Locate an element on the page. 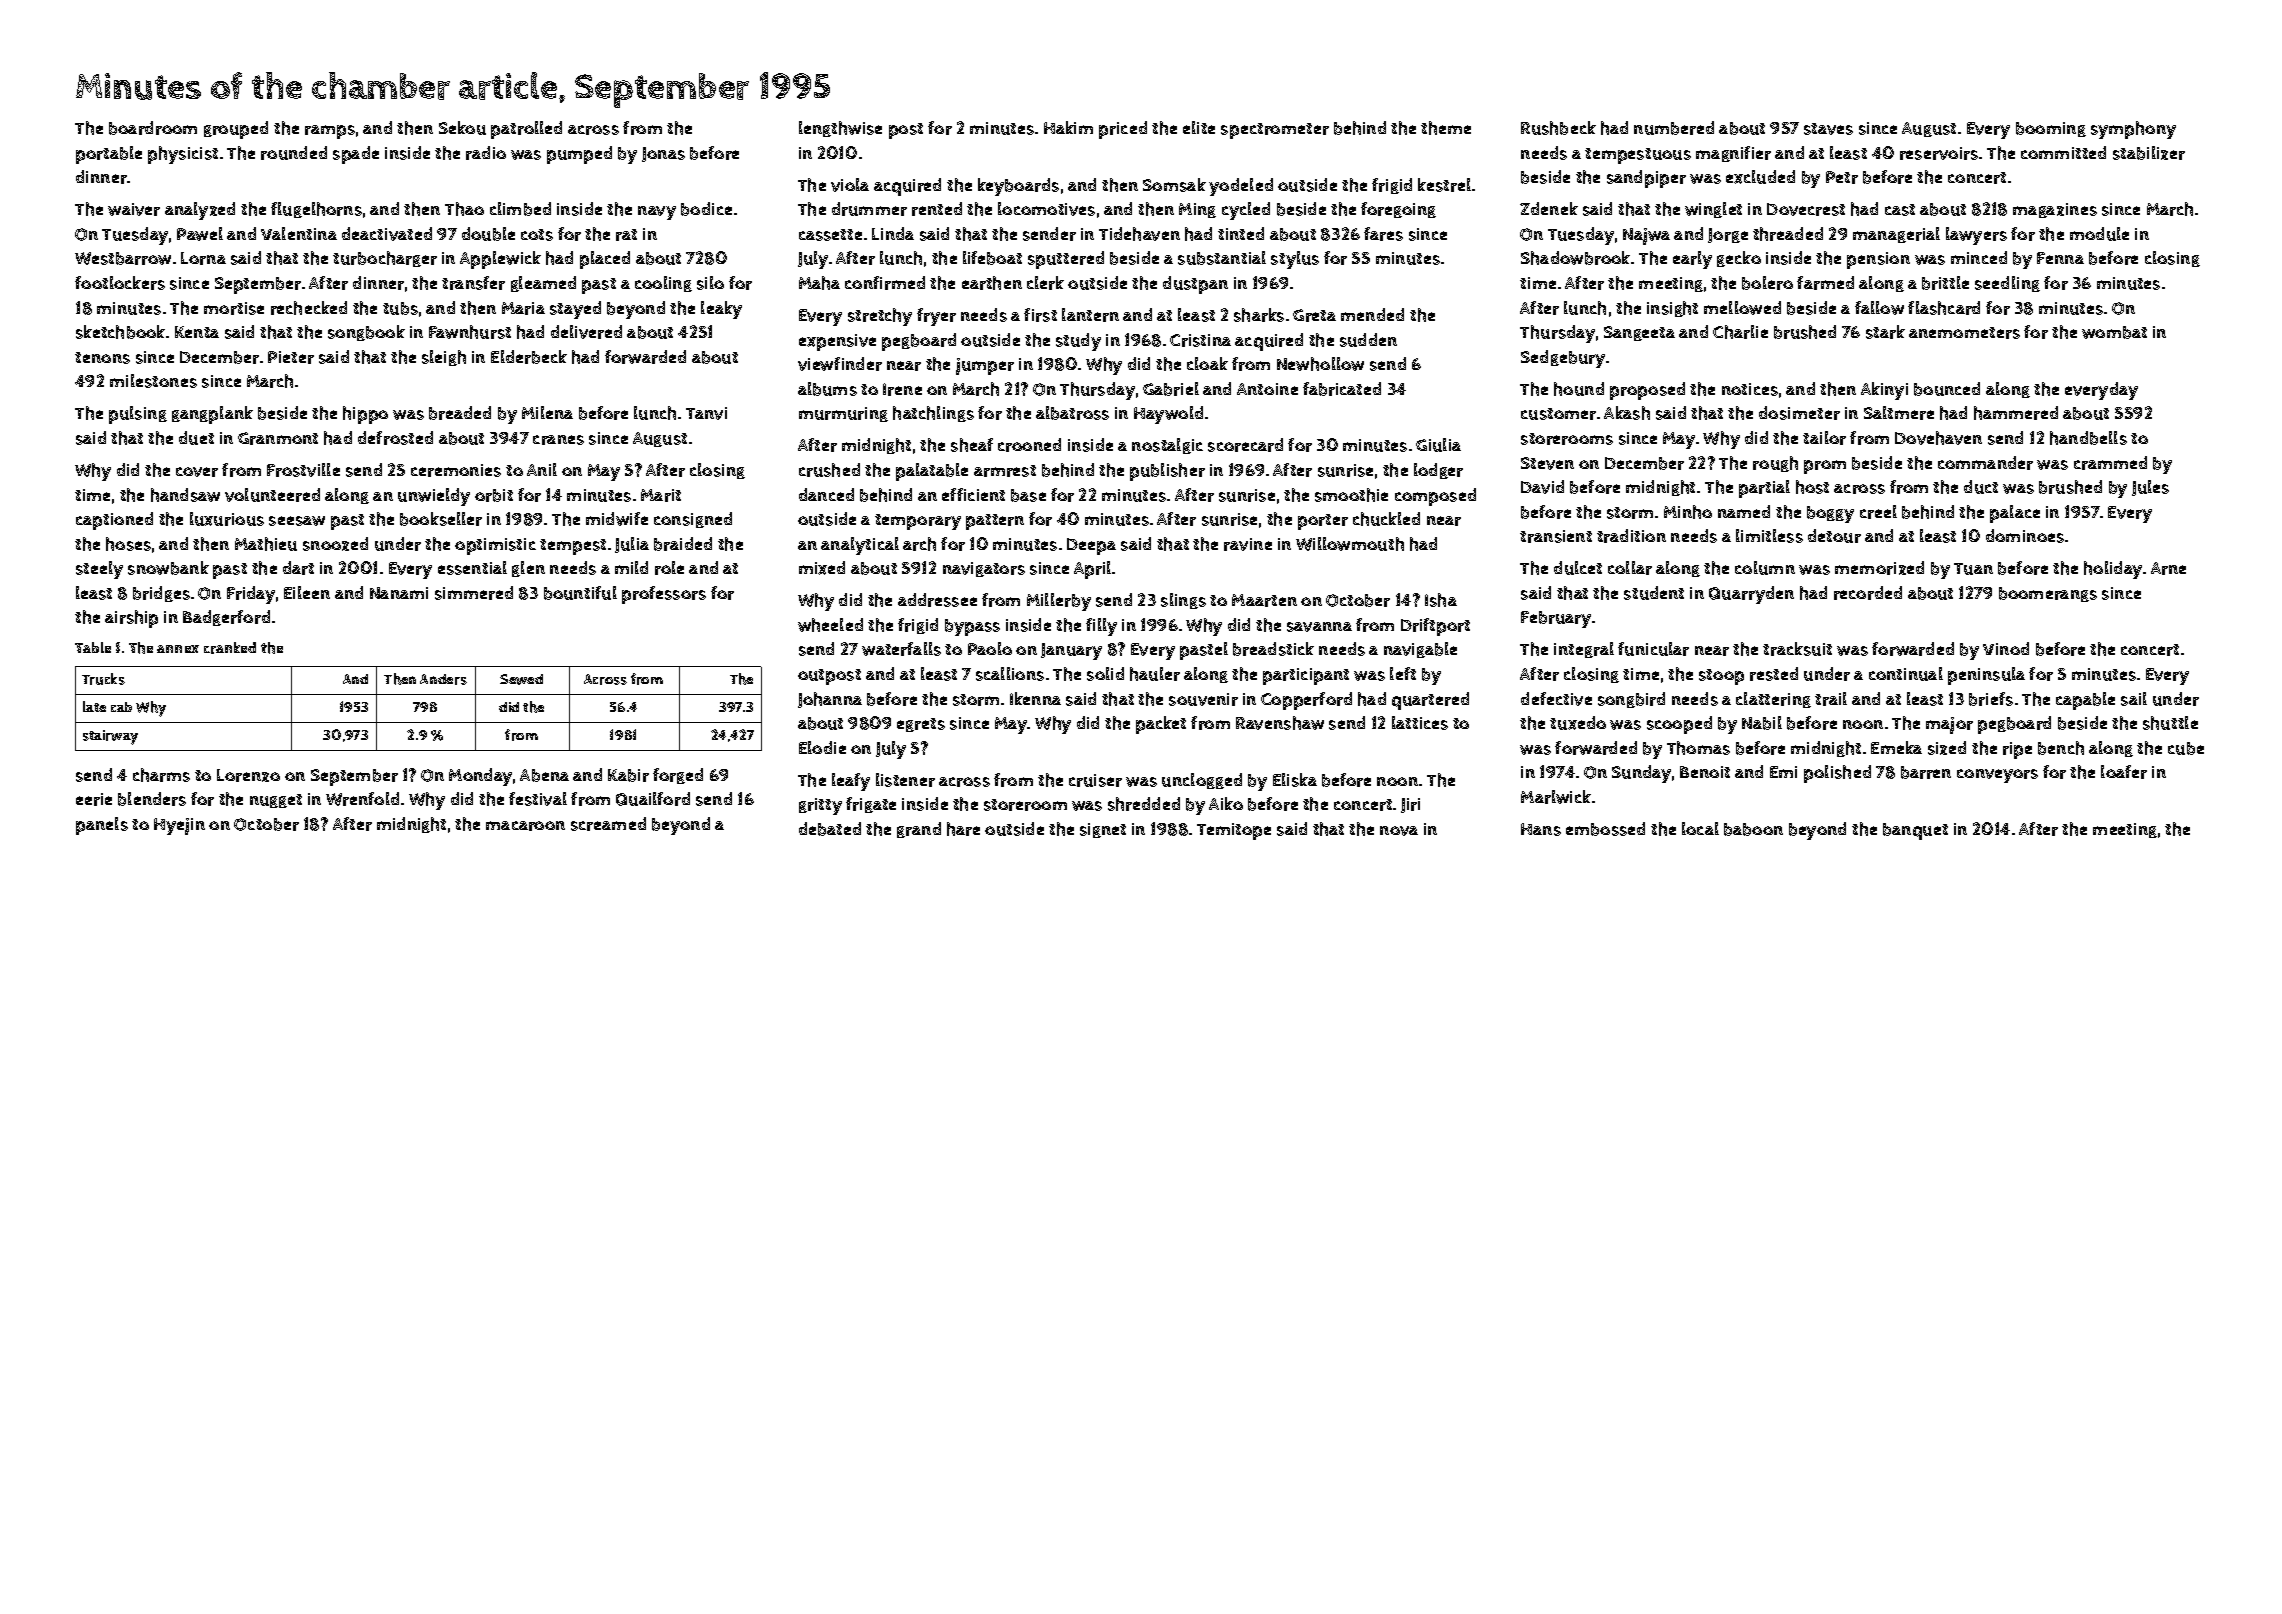 The width and height of the page is (2282, 1614). filly is located at coordinates (1101, 627).
